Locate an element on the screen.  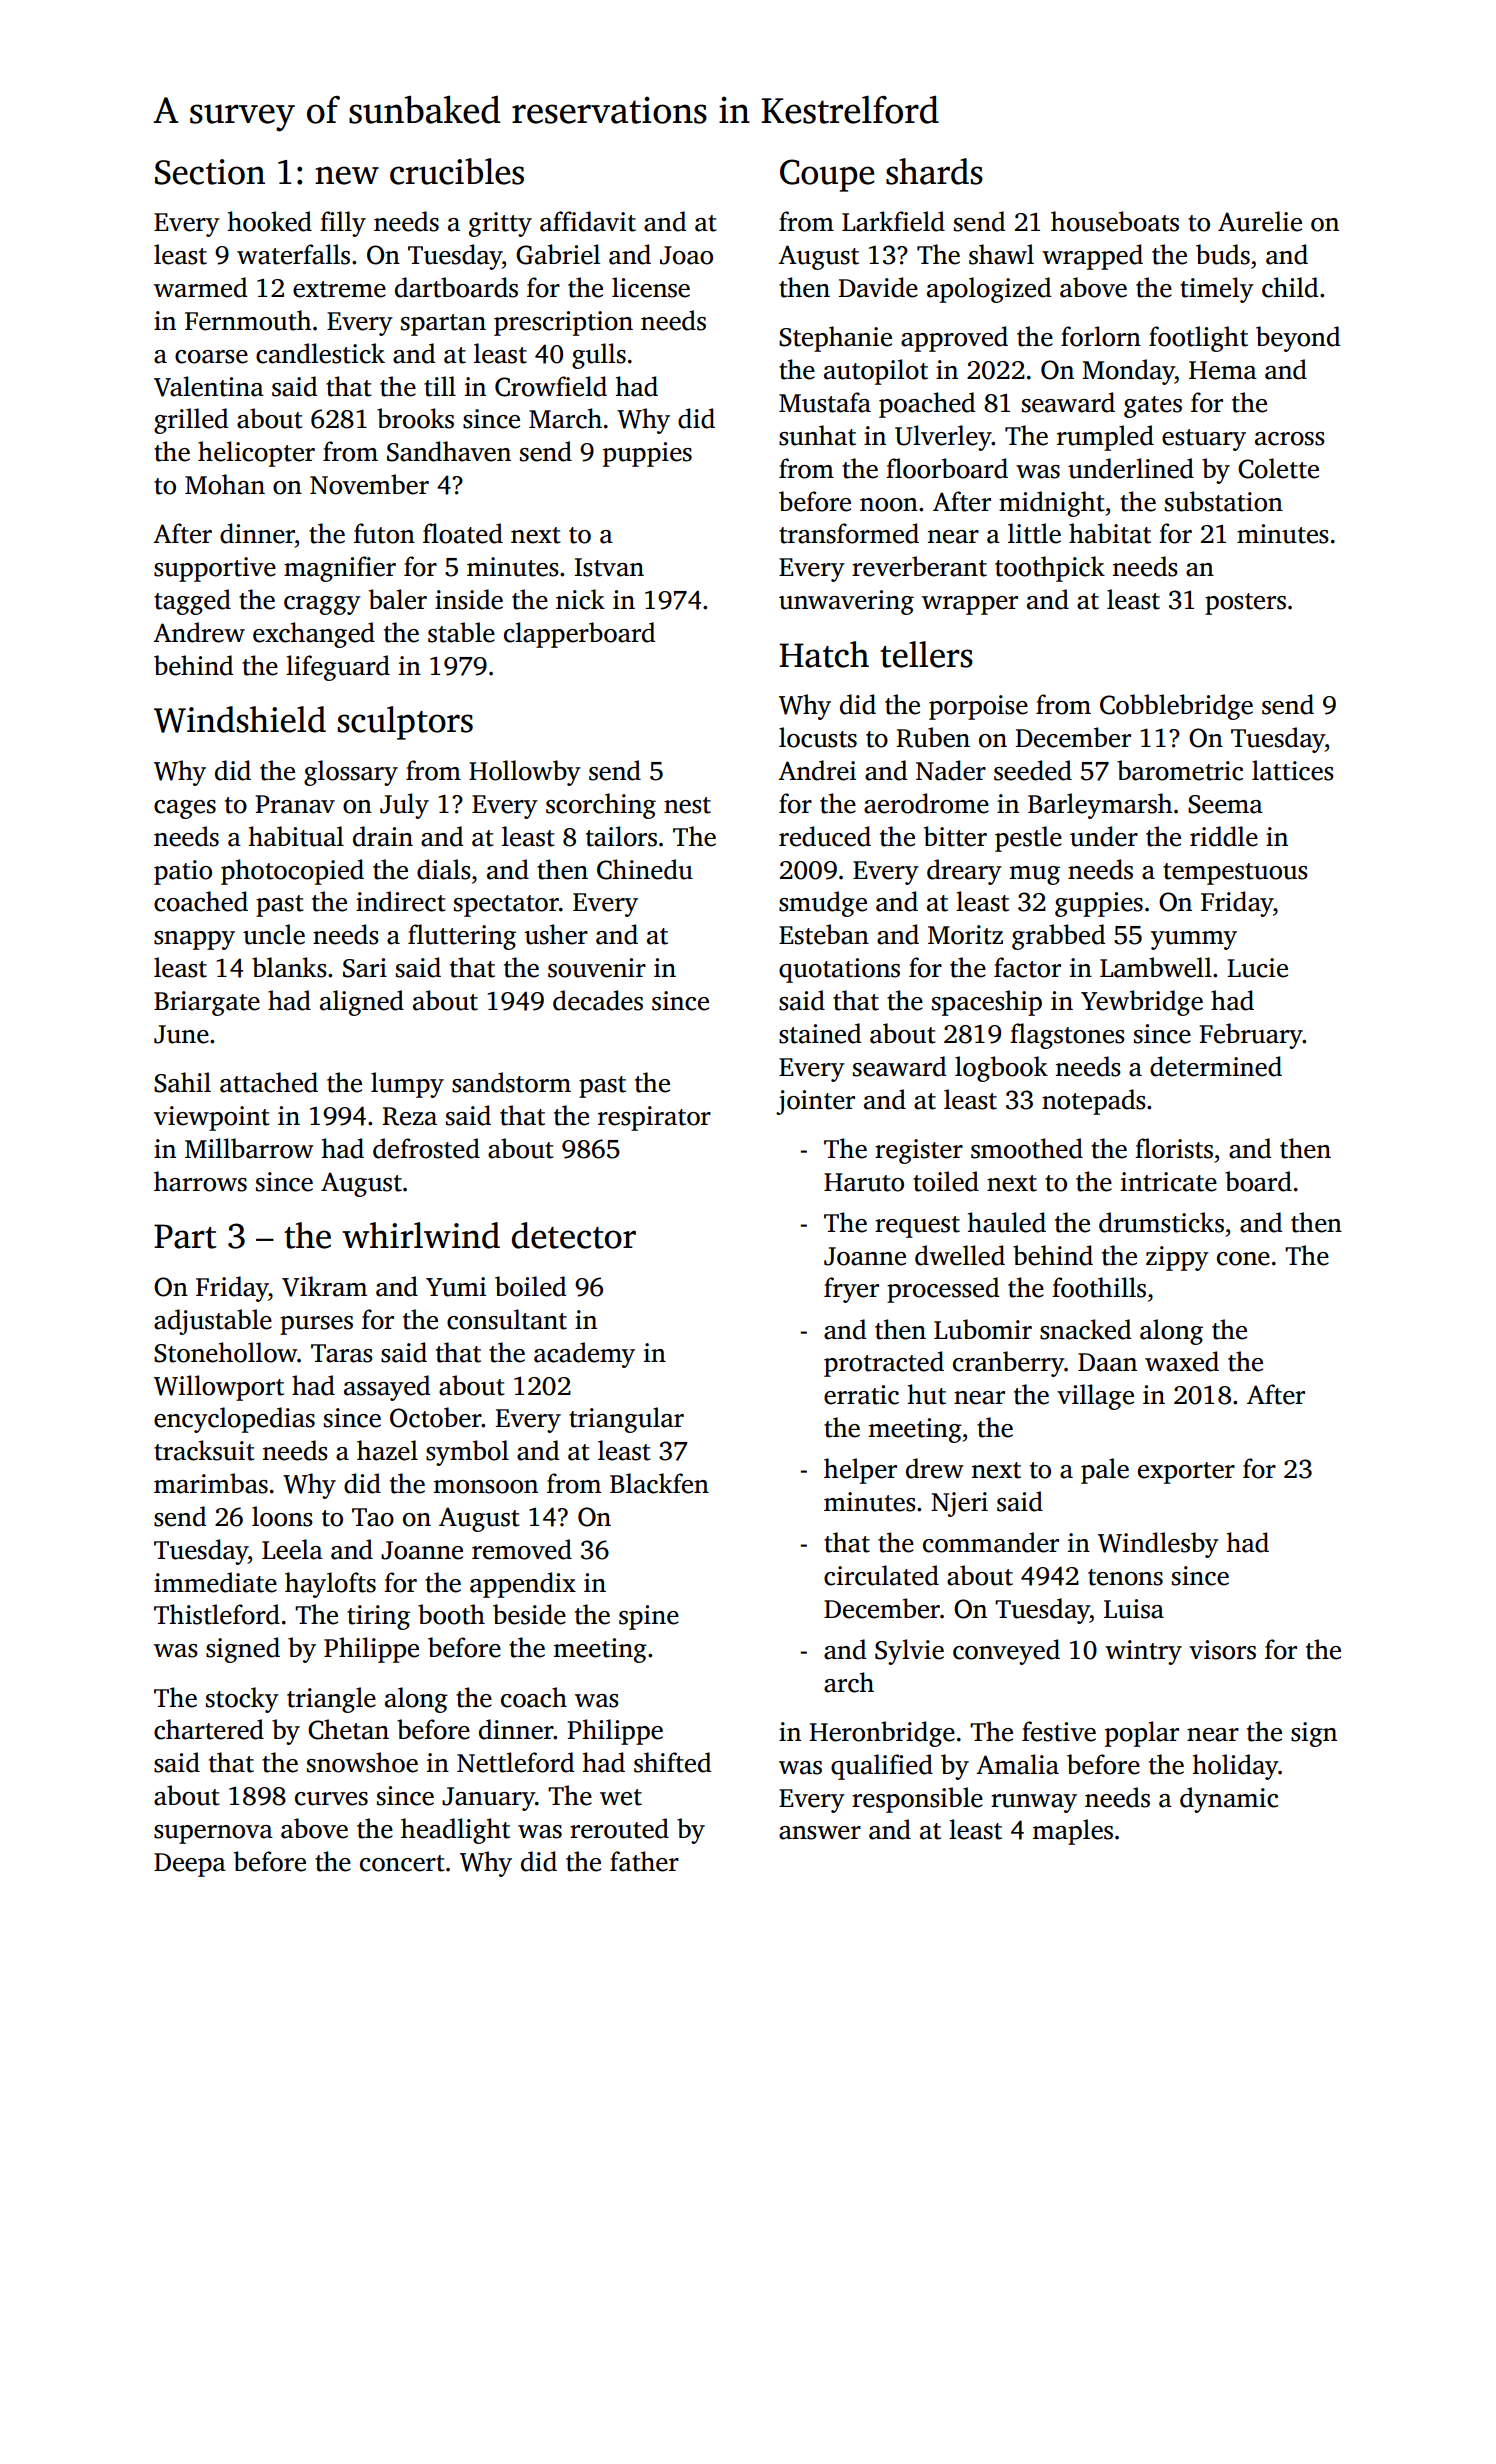
answer is located at coordinates (820, 1833).
